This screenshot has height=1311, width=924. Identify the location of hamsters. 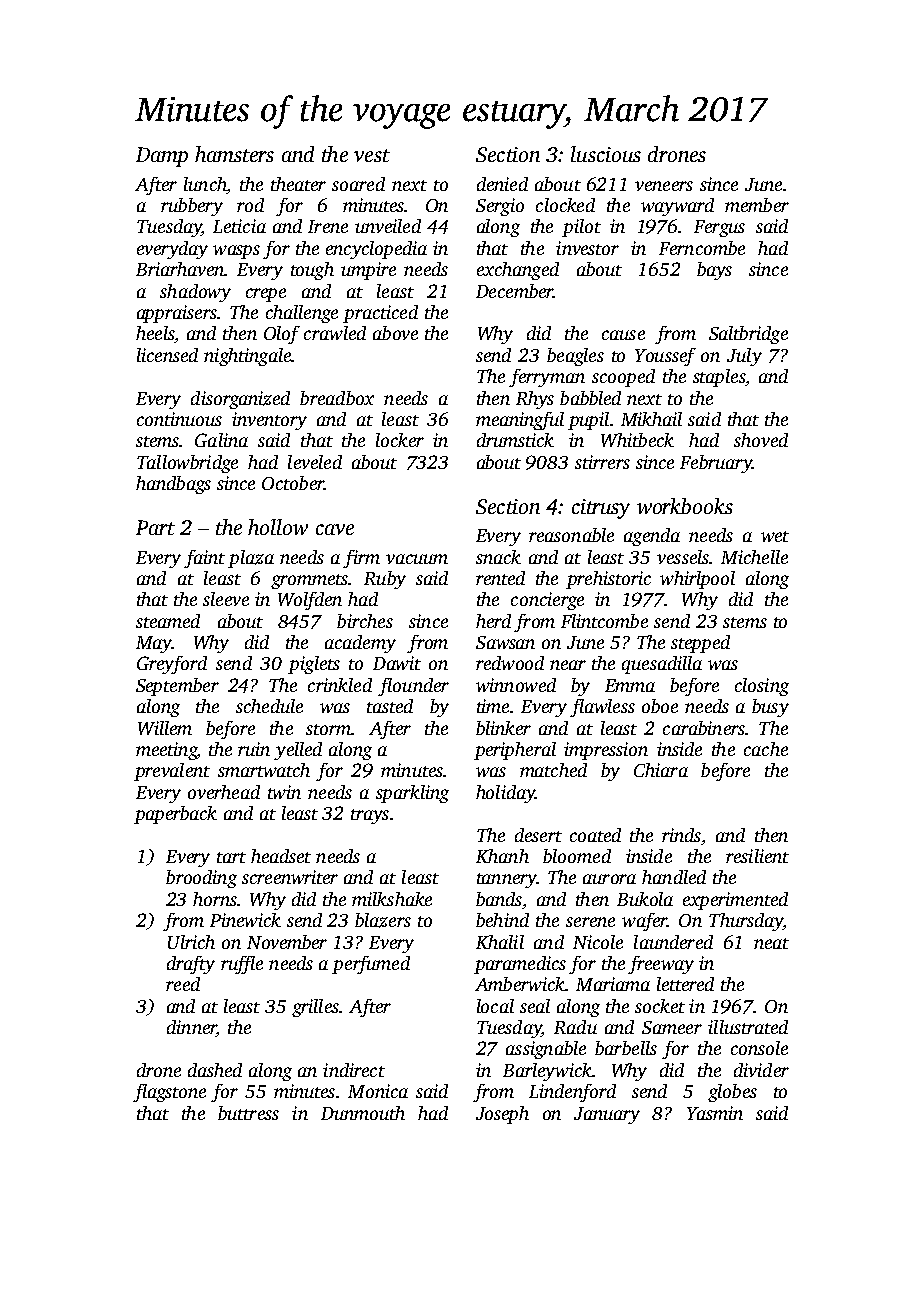
(234, 154).
